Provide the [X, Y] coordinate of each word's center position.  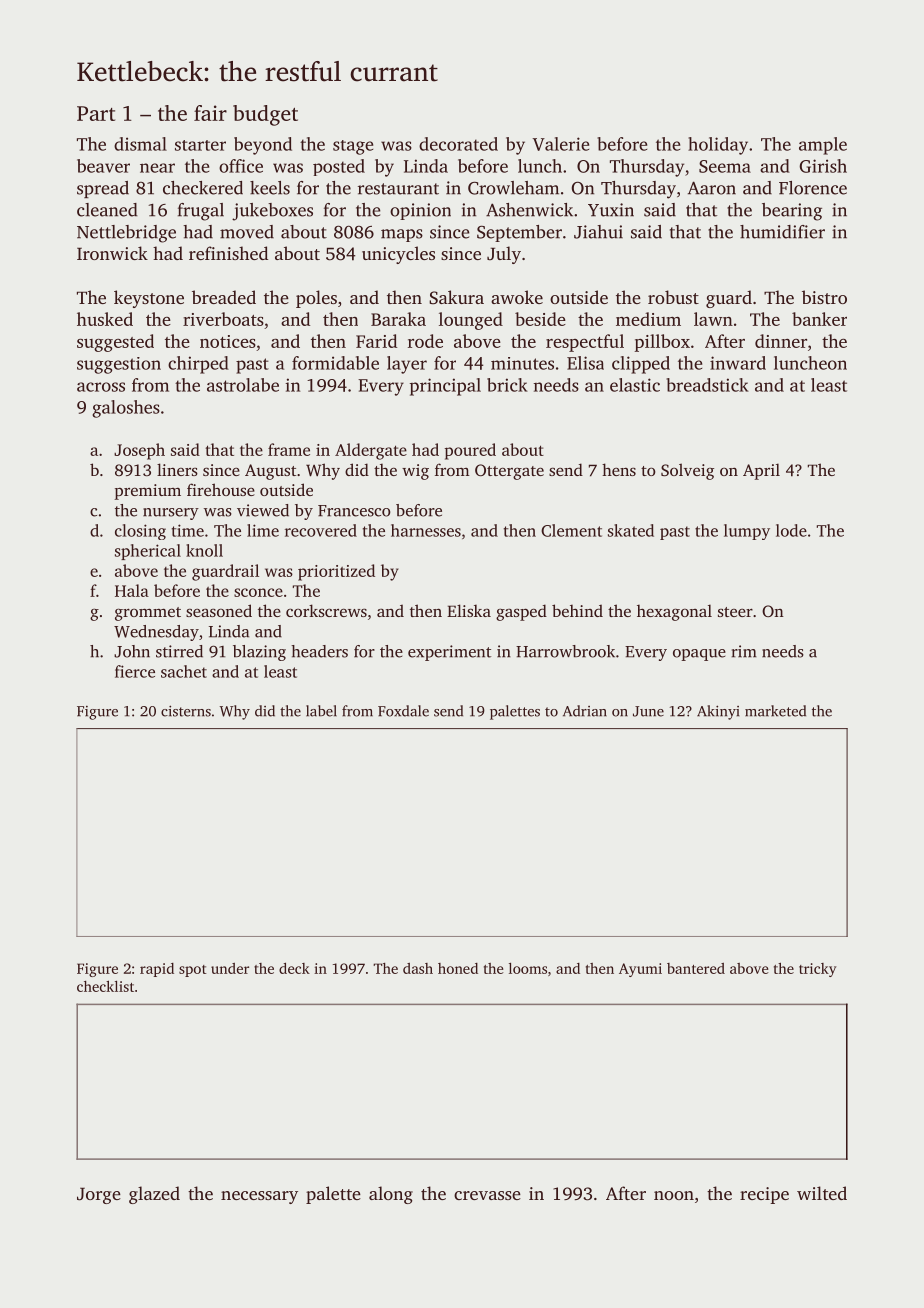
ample [823, 146]
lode [791, 530]
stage [353, 147]
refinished [228, 253]
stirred [179, 651]
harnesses [426, 530]
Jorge [99, 1195]
